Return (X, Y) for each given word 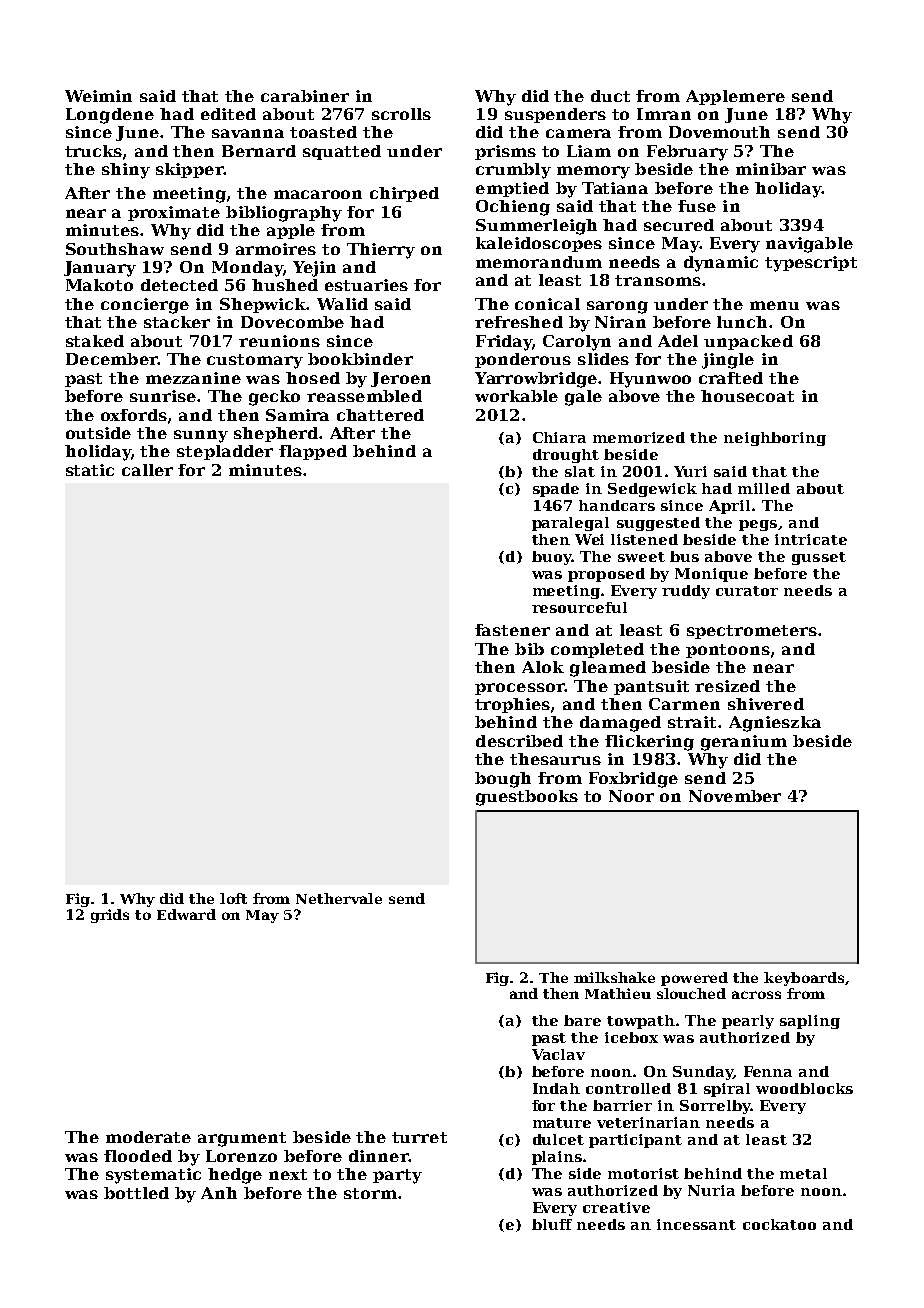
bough (503, 780)
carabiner (305, 96)
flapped (313, 452)
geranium (744, 743)
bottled (136, 1193)
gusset (819, 558)
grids (110, 916)
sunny (201, 436)
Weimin (98, 96)
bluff (552, 1224)
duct (610, 96)
